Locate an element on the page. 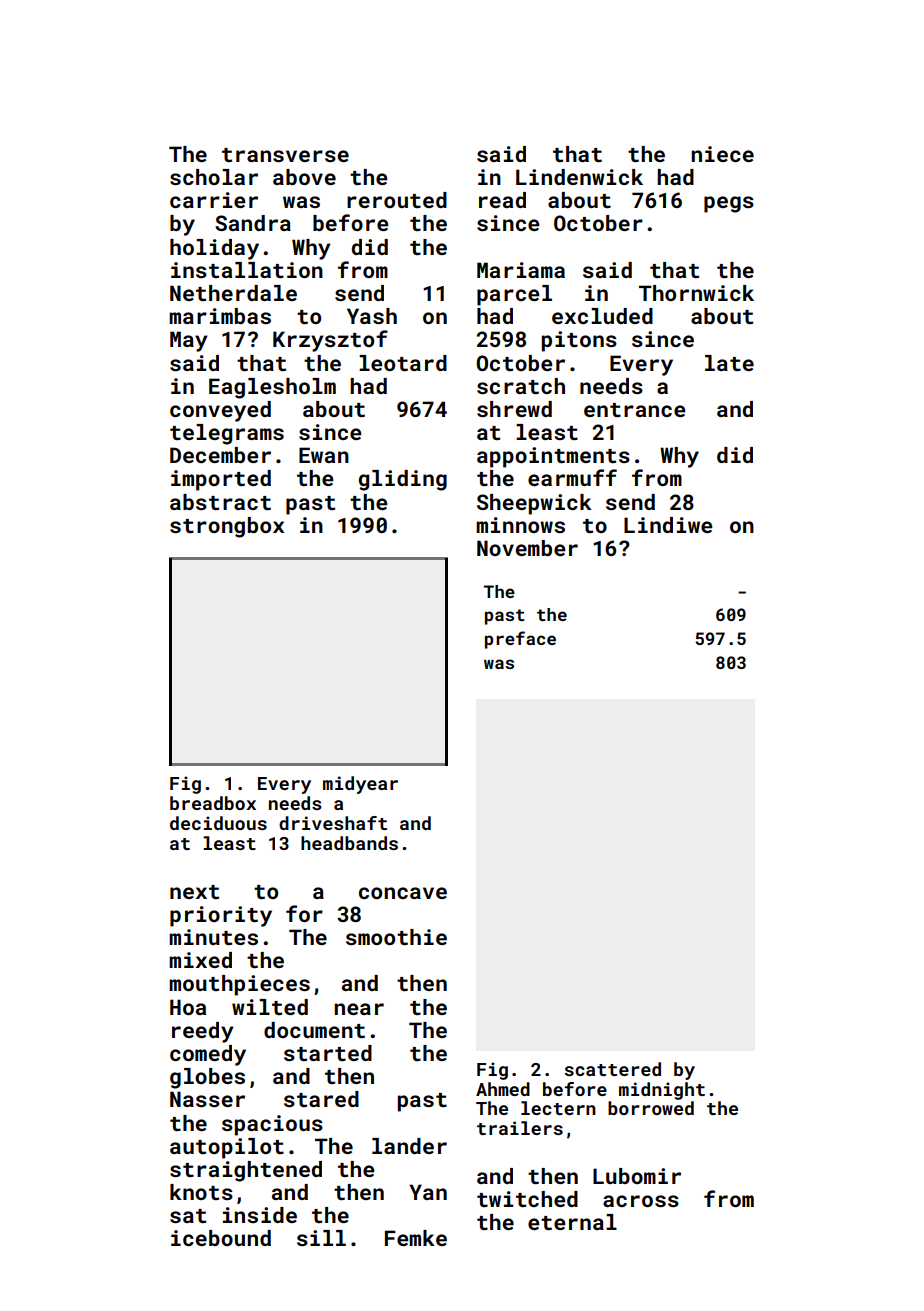  strongbox is located at coordinates (227, 527).
